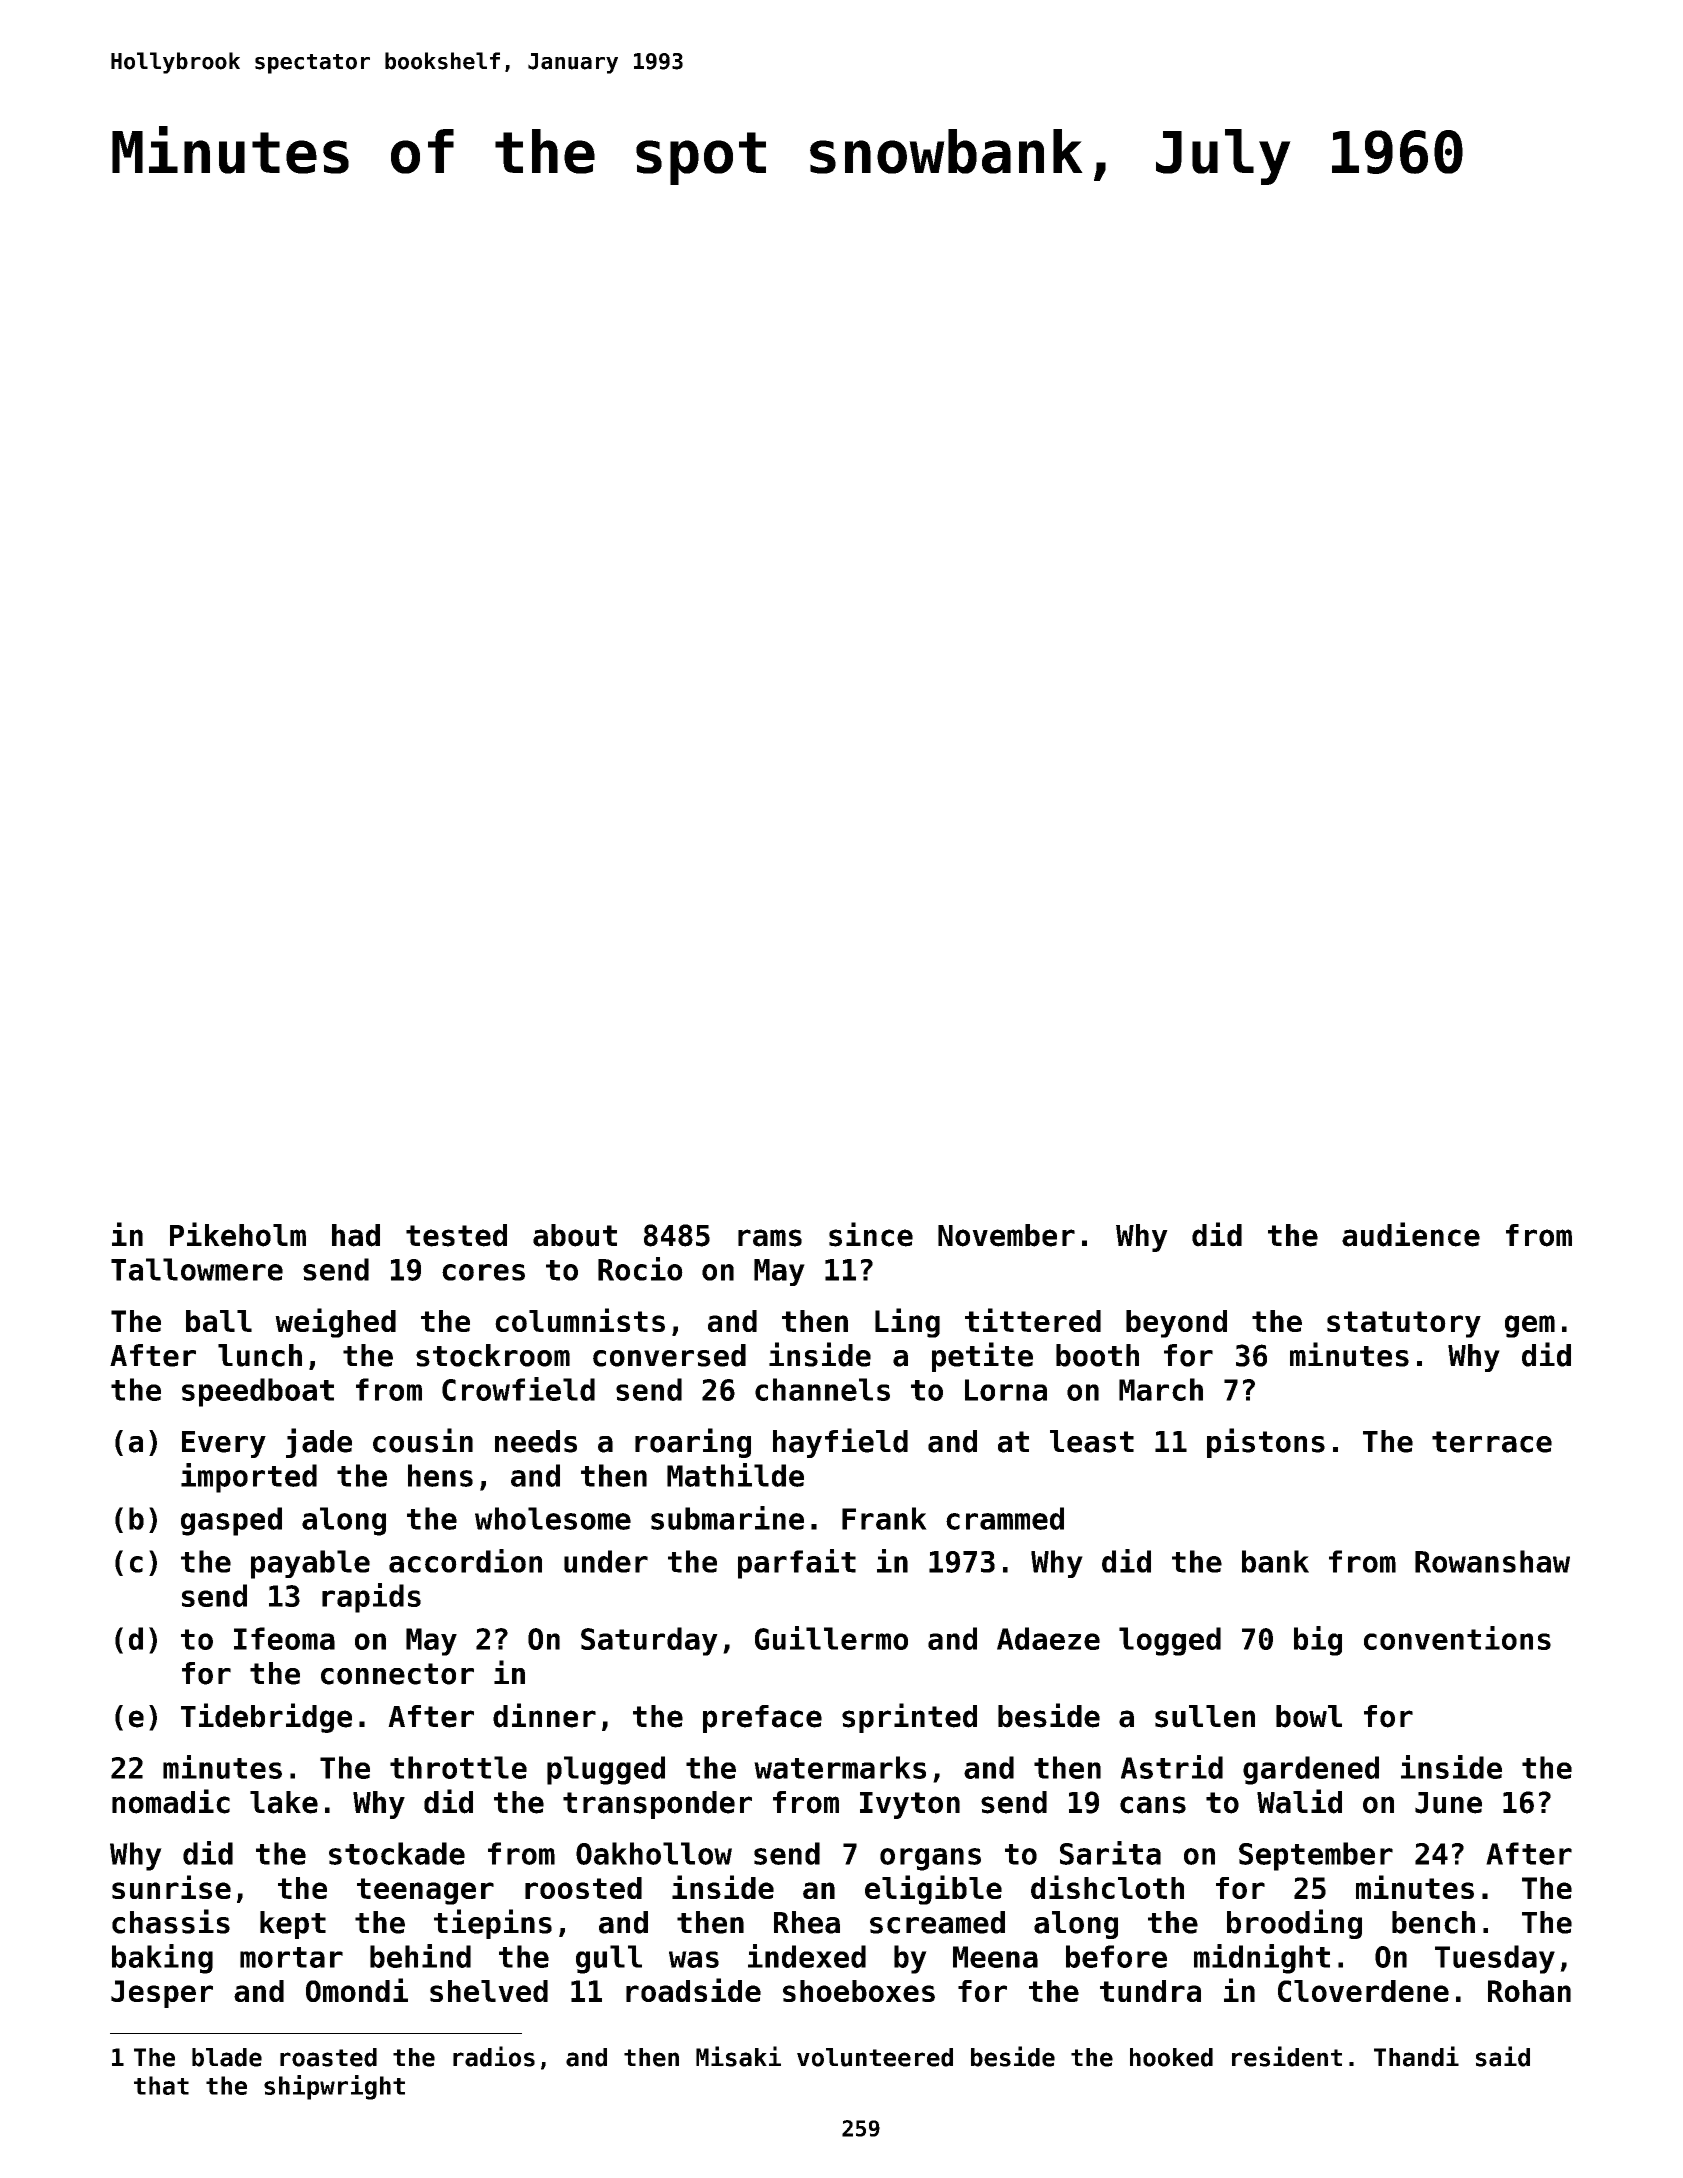 This screenshot has width=1683, height=2178. I want to click on under, so click(606, 1561).
